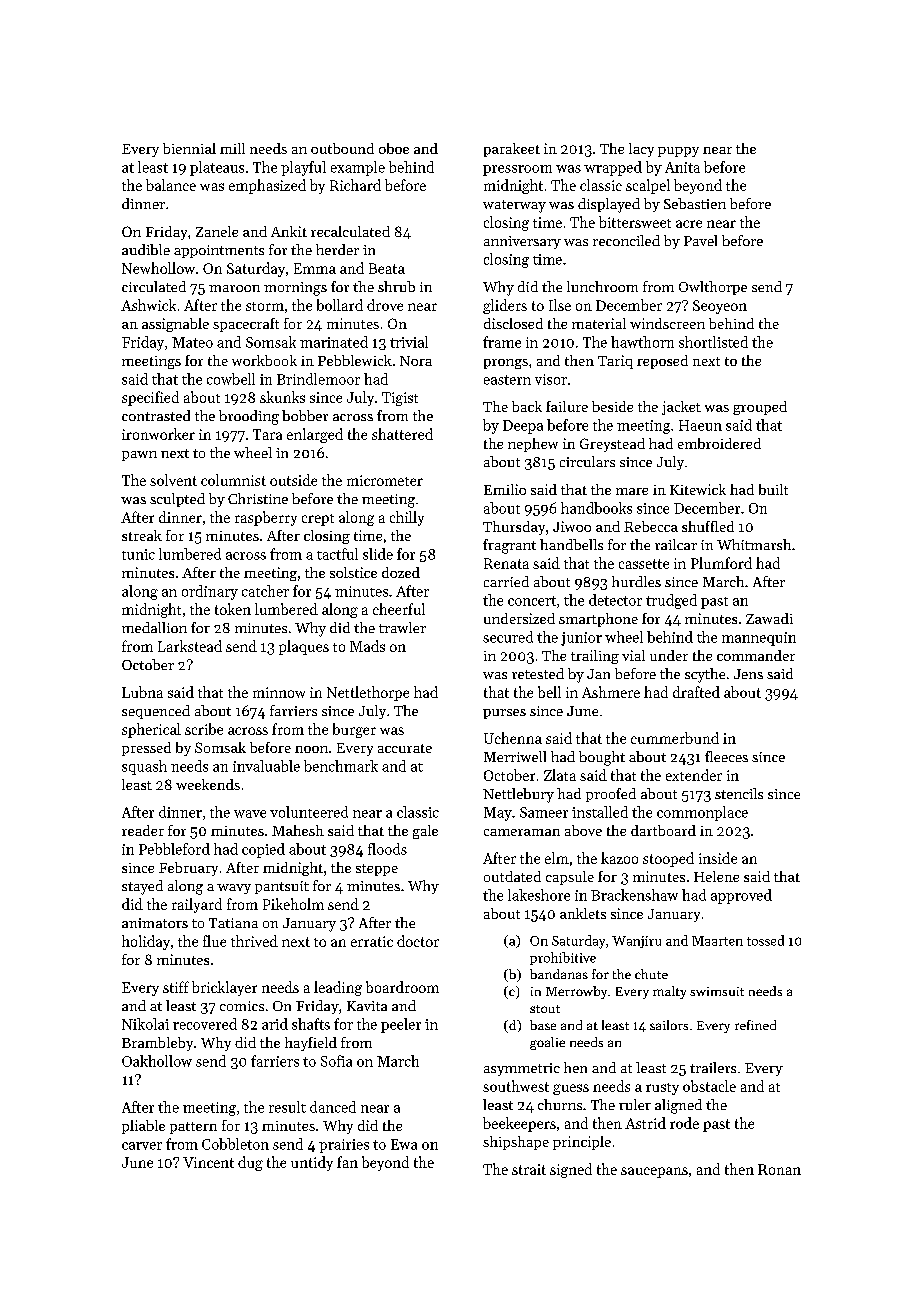 This page has height=1311, width=924. What do you see at coordinates (739, 793) in the page?
I see `stencils` at bounding box center [739, 793].
